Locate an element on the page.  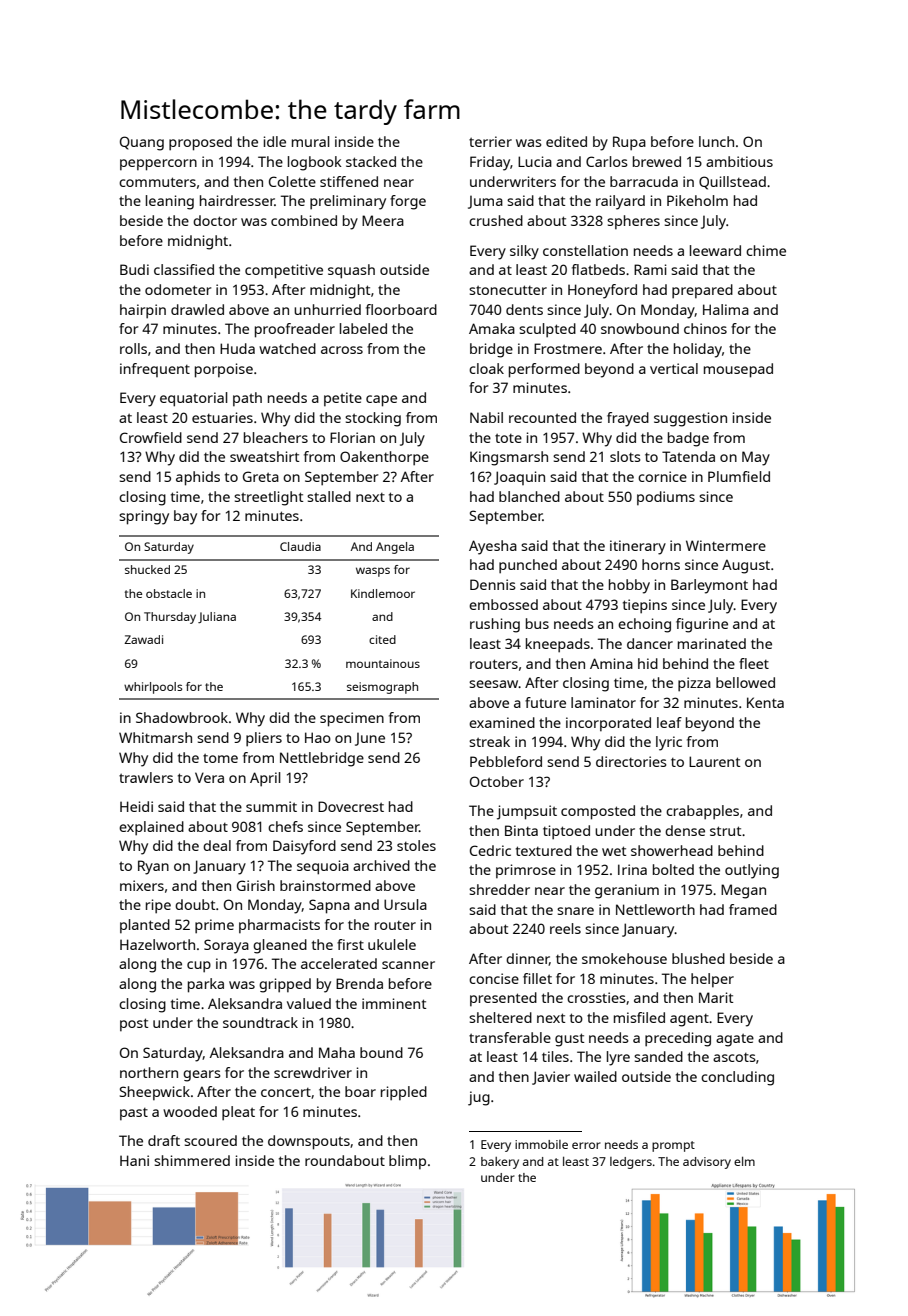
equatorial is located at coordinates (194, 399).
